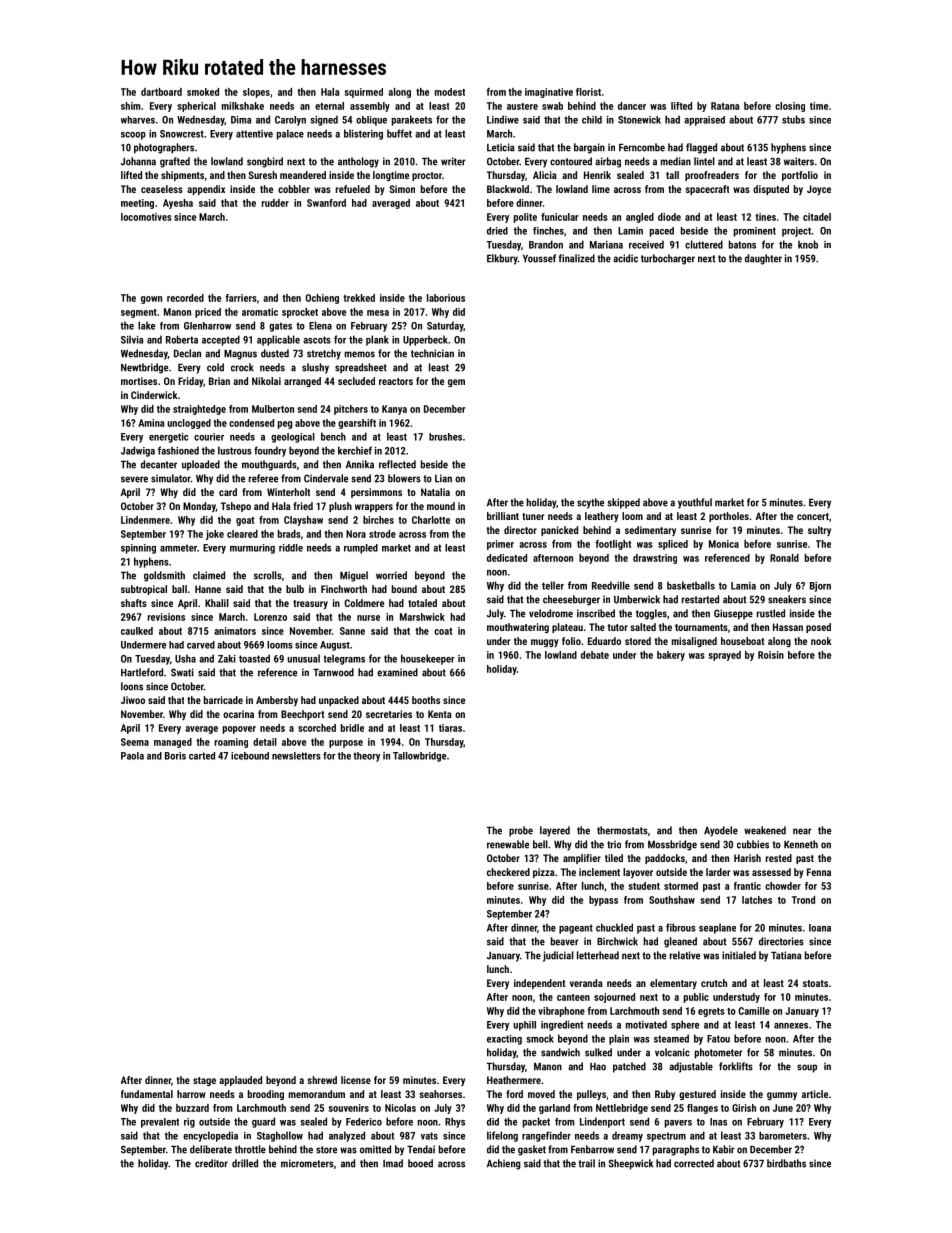  What do you see at coordinates (359, 298) in the image?
I see `trekked` at bounding box center [359, 298].
